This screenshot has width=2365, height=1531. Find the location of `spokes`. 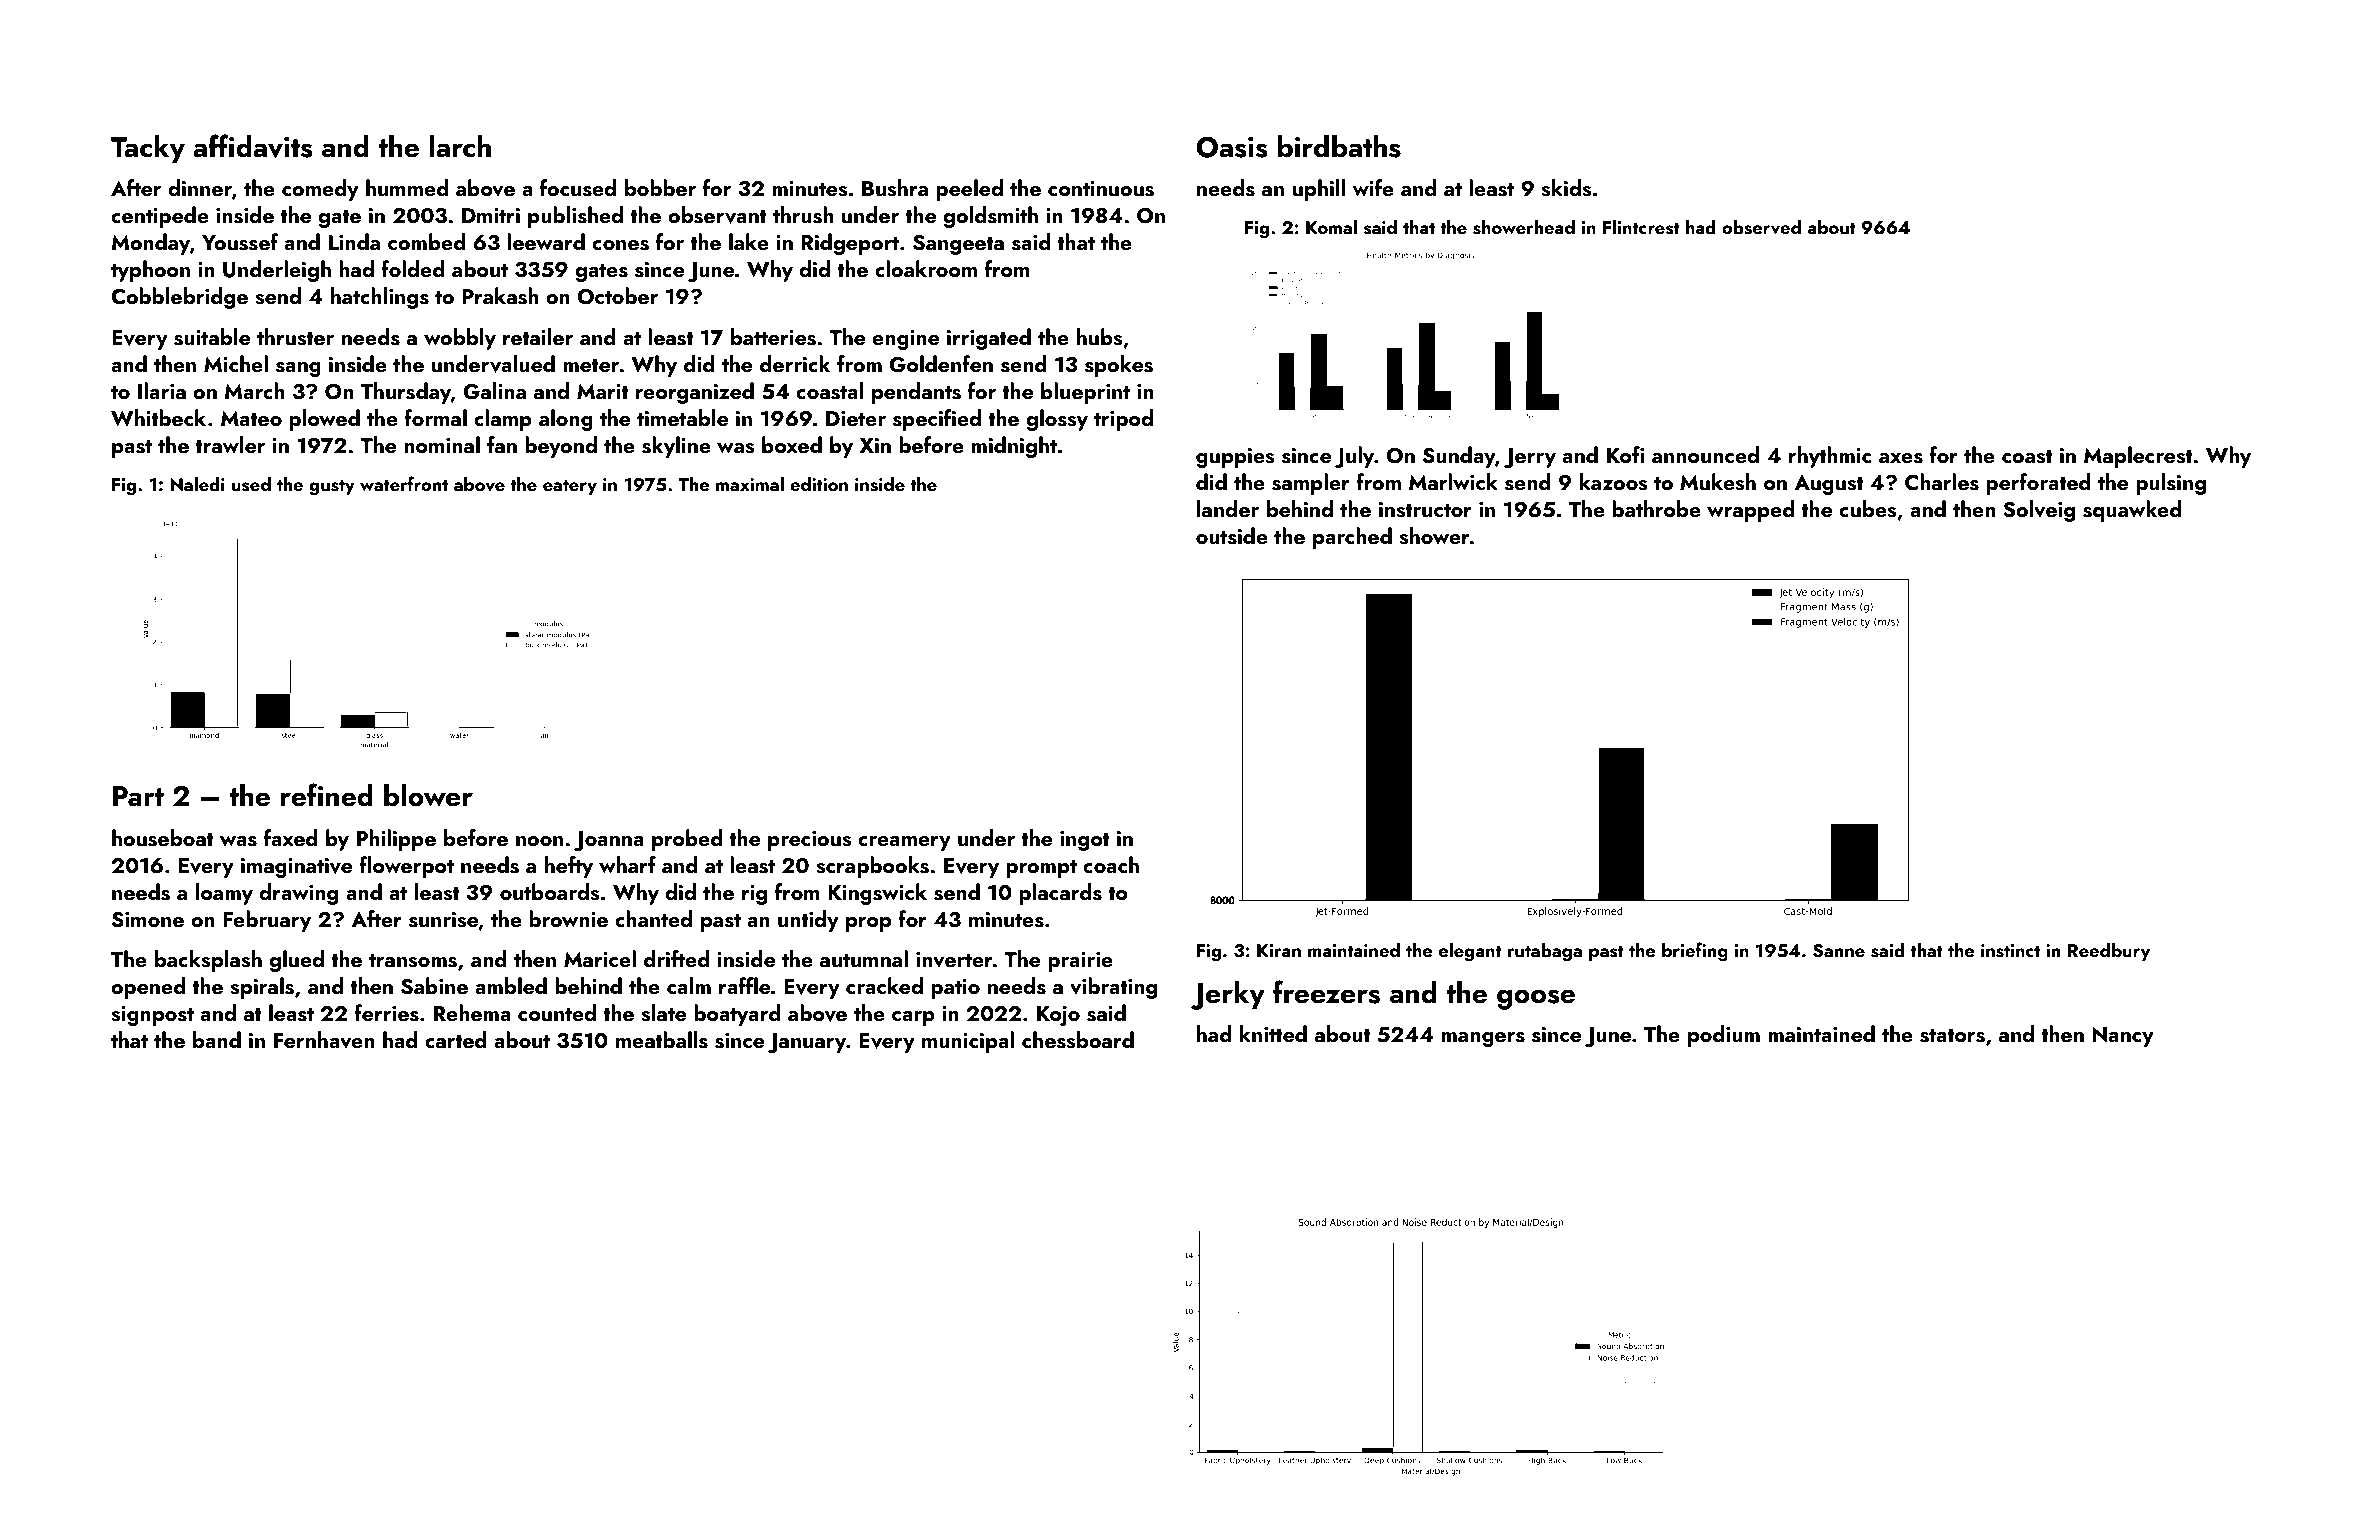

spokes is located at coordinates (1119, 366).
